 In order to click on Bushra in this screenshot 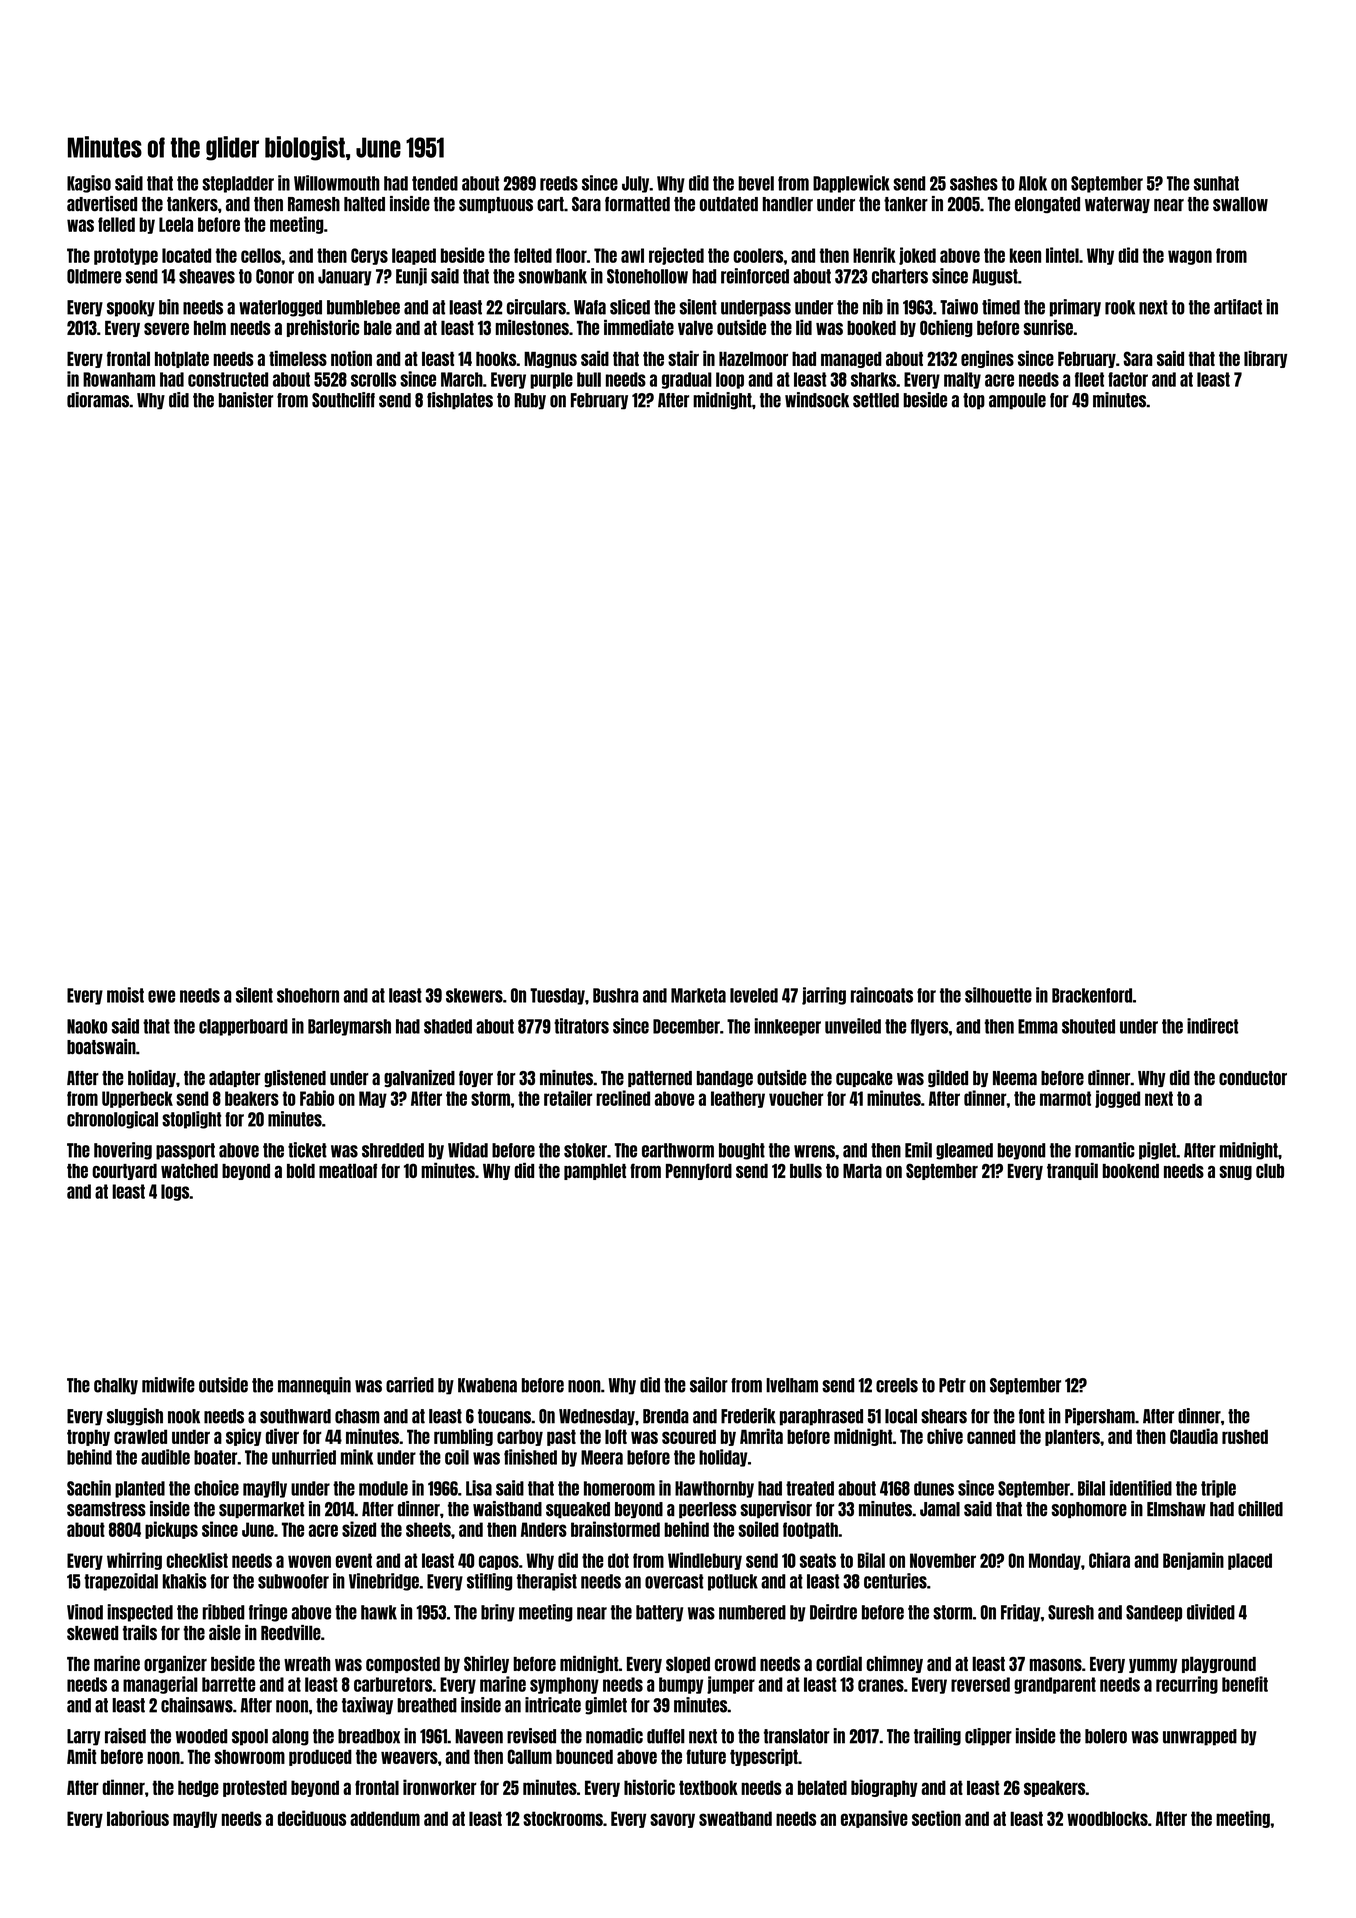, I will do `click(615, 995)`.
